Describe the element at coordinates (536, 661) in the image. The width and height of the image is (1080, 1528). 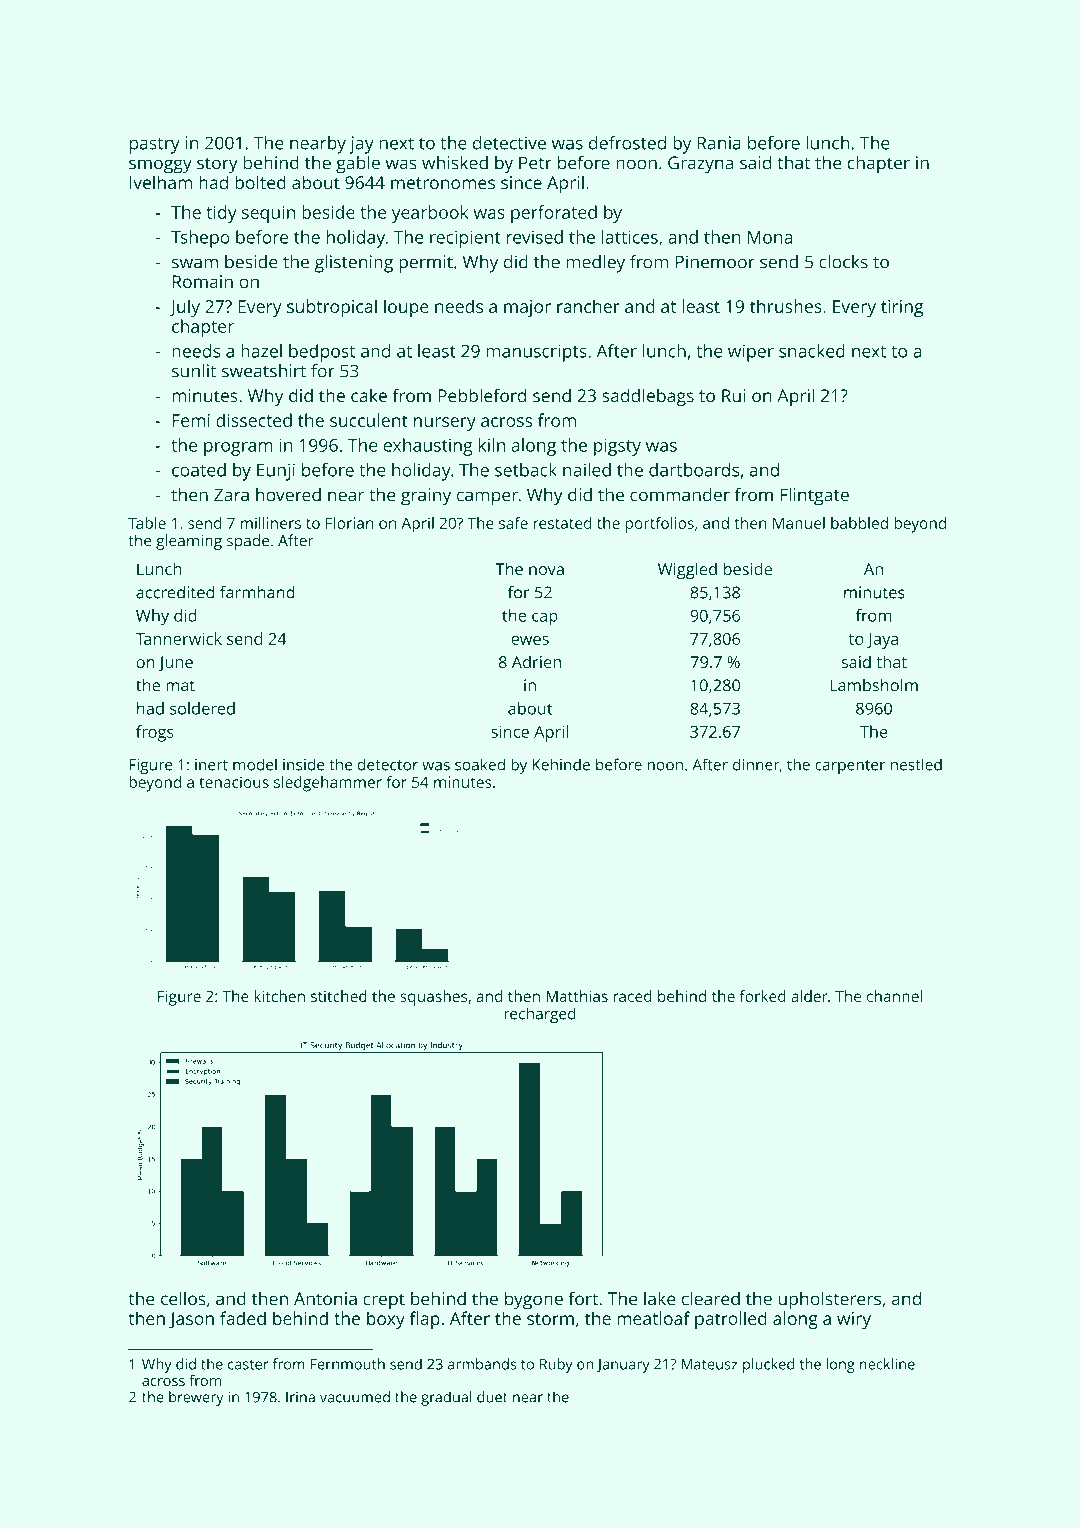
I see `Adrien` at that location.
